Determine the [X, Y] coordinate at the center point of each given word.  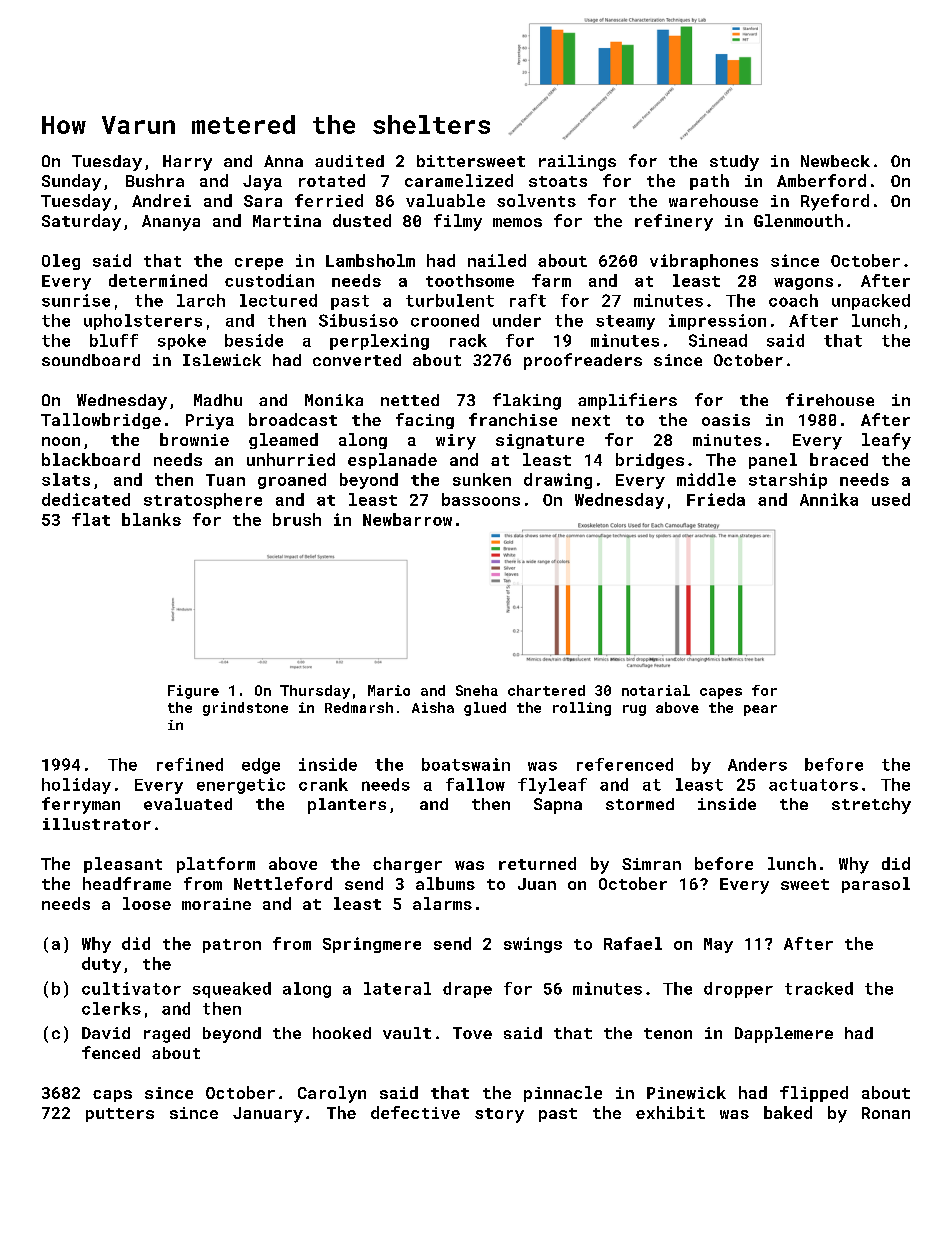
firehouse [830, 399]
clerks [111, 1008]
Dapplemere [784, 1035]
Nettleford [283, 883]
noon [61, 441]
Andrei [161, 200]
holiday [76, 786]
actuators [813, 785]
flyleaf [552, 786]
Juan [537, 884]
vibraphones [704, 262]
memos [517, 222]
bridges [650, 461]
